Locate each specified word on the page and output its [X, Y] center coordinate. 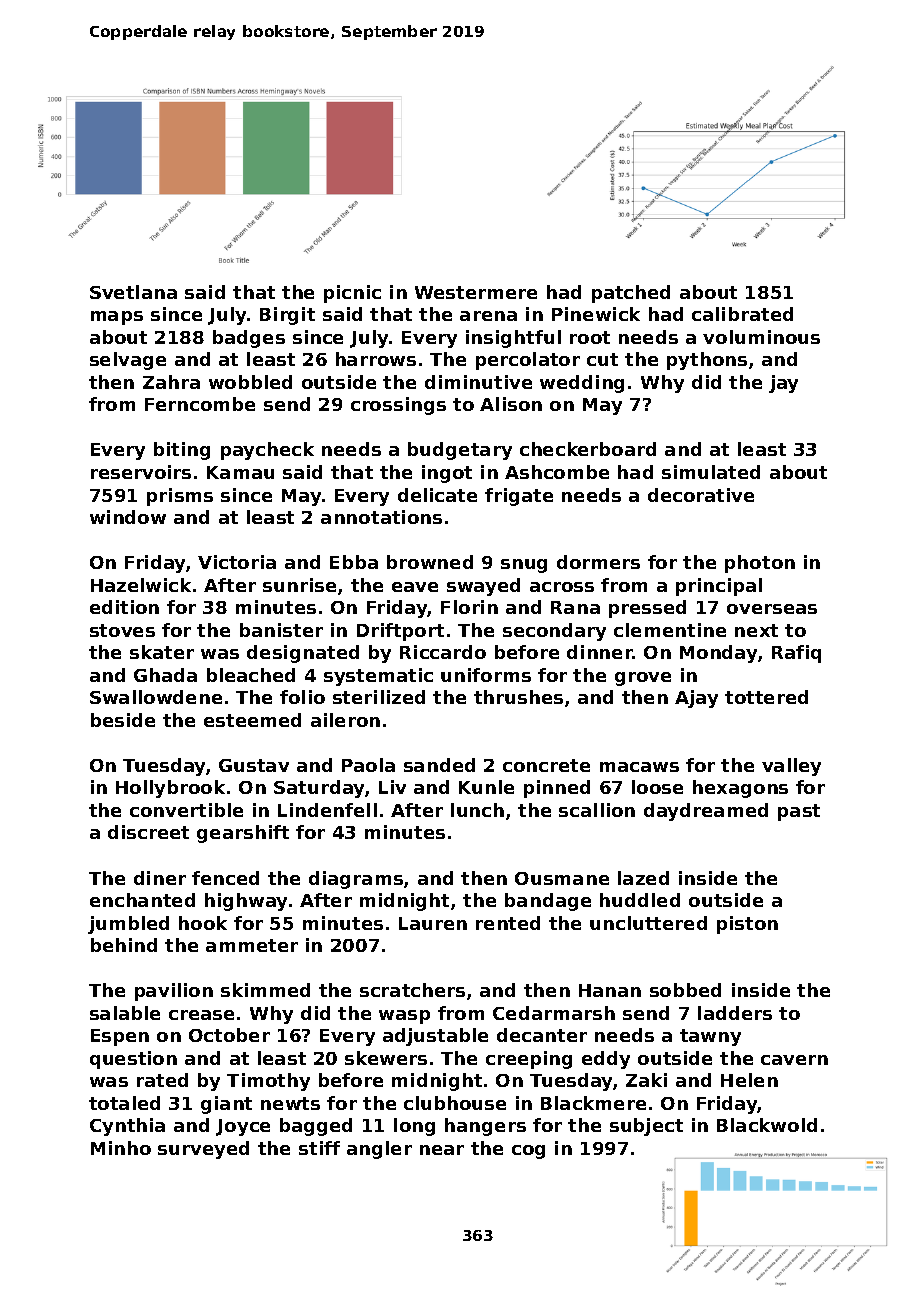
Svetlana [133, 292]
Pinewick [596, 314]
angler [379, 1150]
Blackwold [767, 1125]
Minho [121, 1148]
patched [631, 294]
